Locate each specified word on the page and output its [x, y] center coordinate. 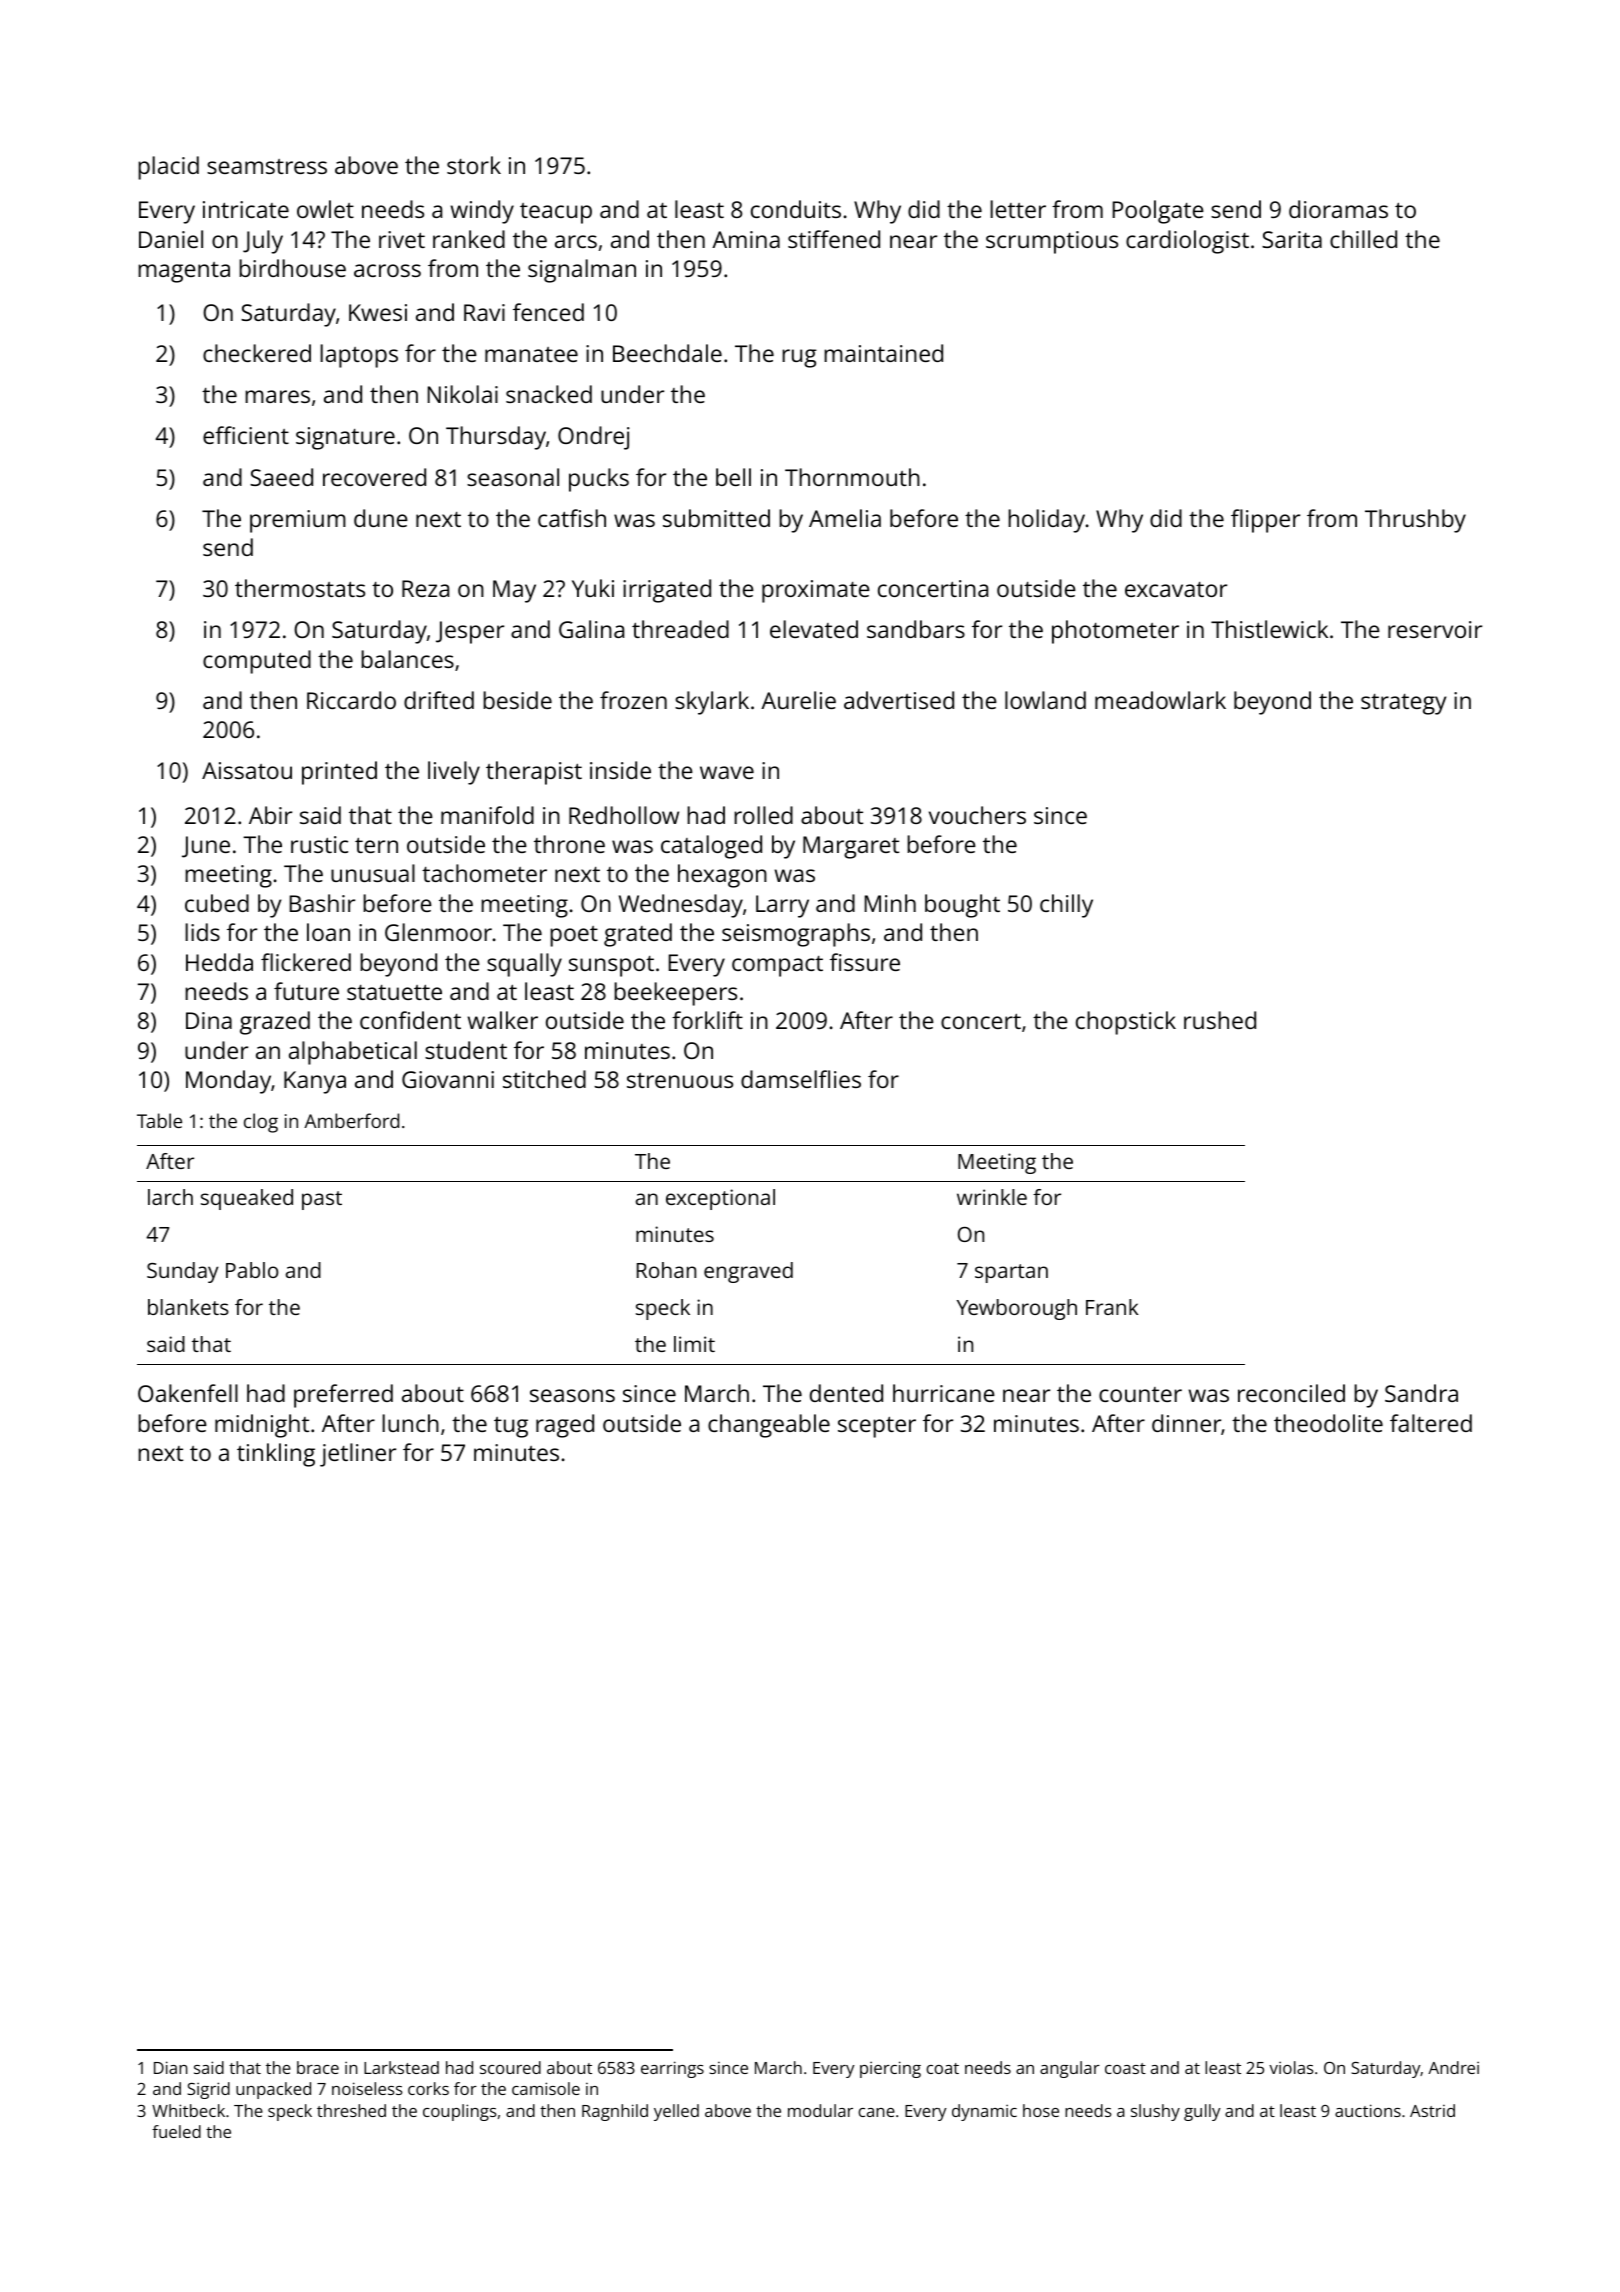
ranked [469, 239]
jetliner [358, 1455]
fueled [176, 2131]
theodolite [1328, 1423]
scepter [877, 1427]
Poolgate [1158, 212]
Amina [746, 239]
